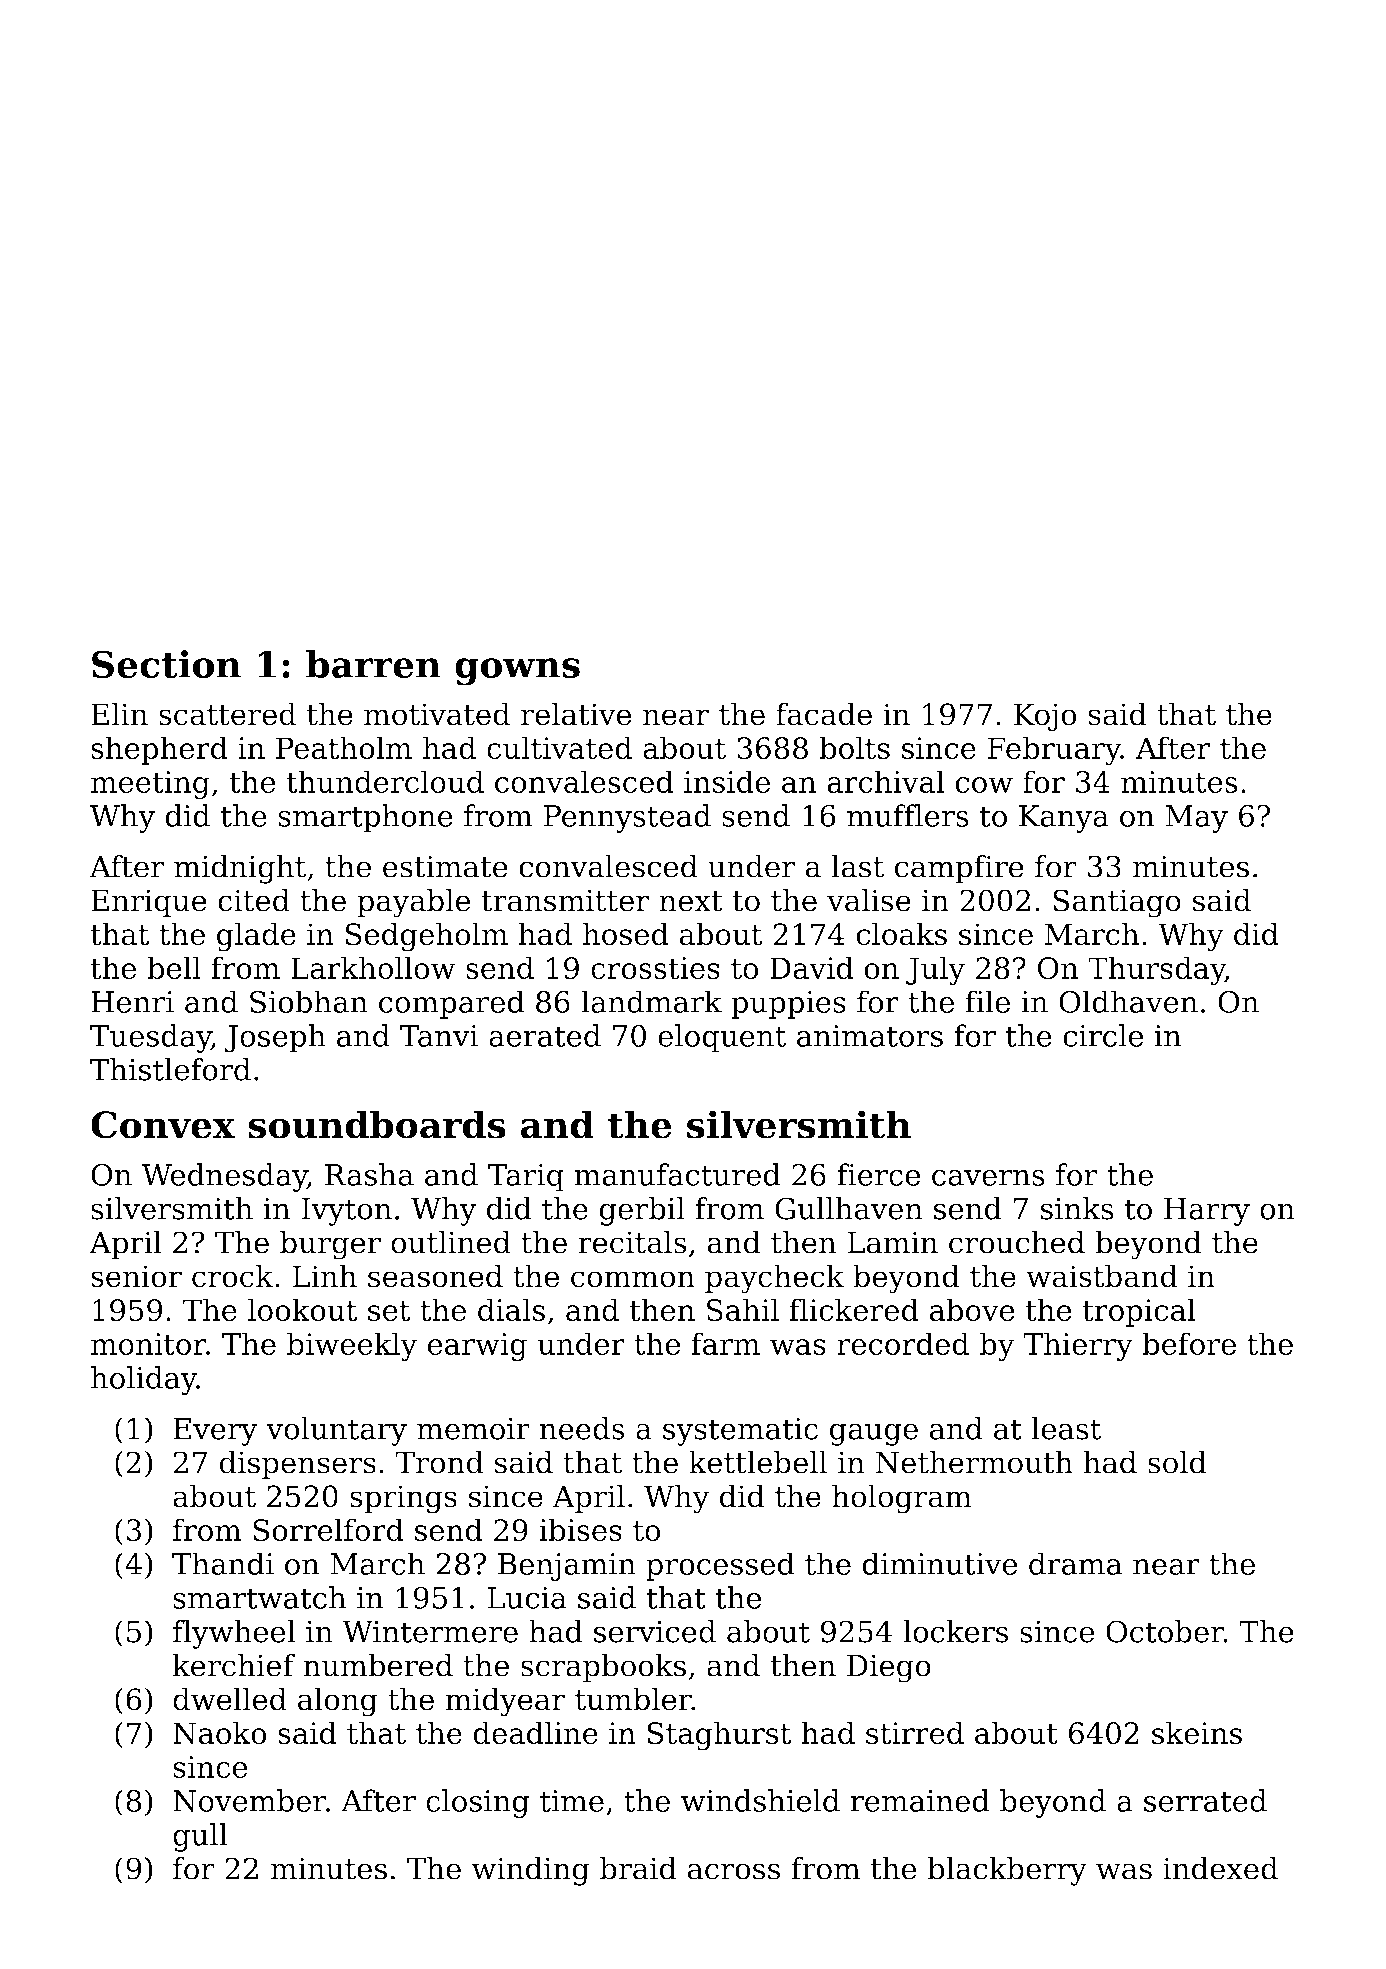 The height and width of the image is (1969, 1386). Describe the element at coordinates (874, 1434) in the image. I see `gauge` at that location.
